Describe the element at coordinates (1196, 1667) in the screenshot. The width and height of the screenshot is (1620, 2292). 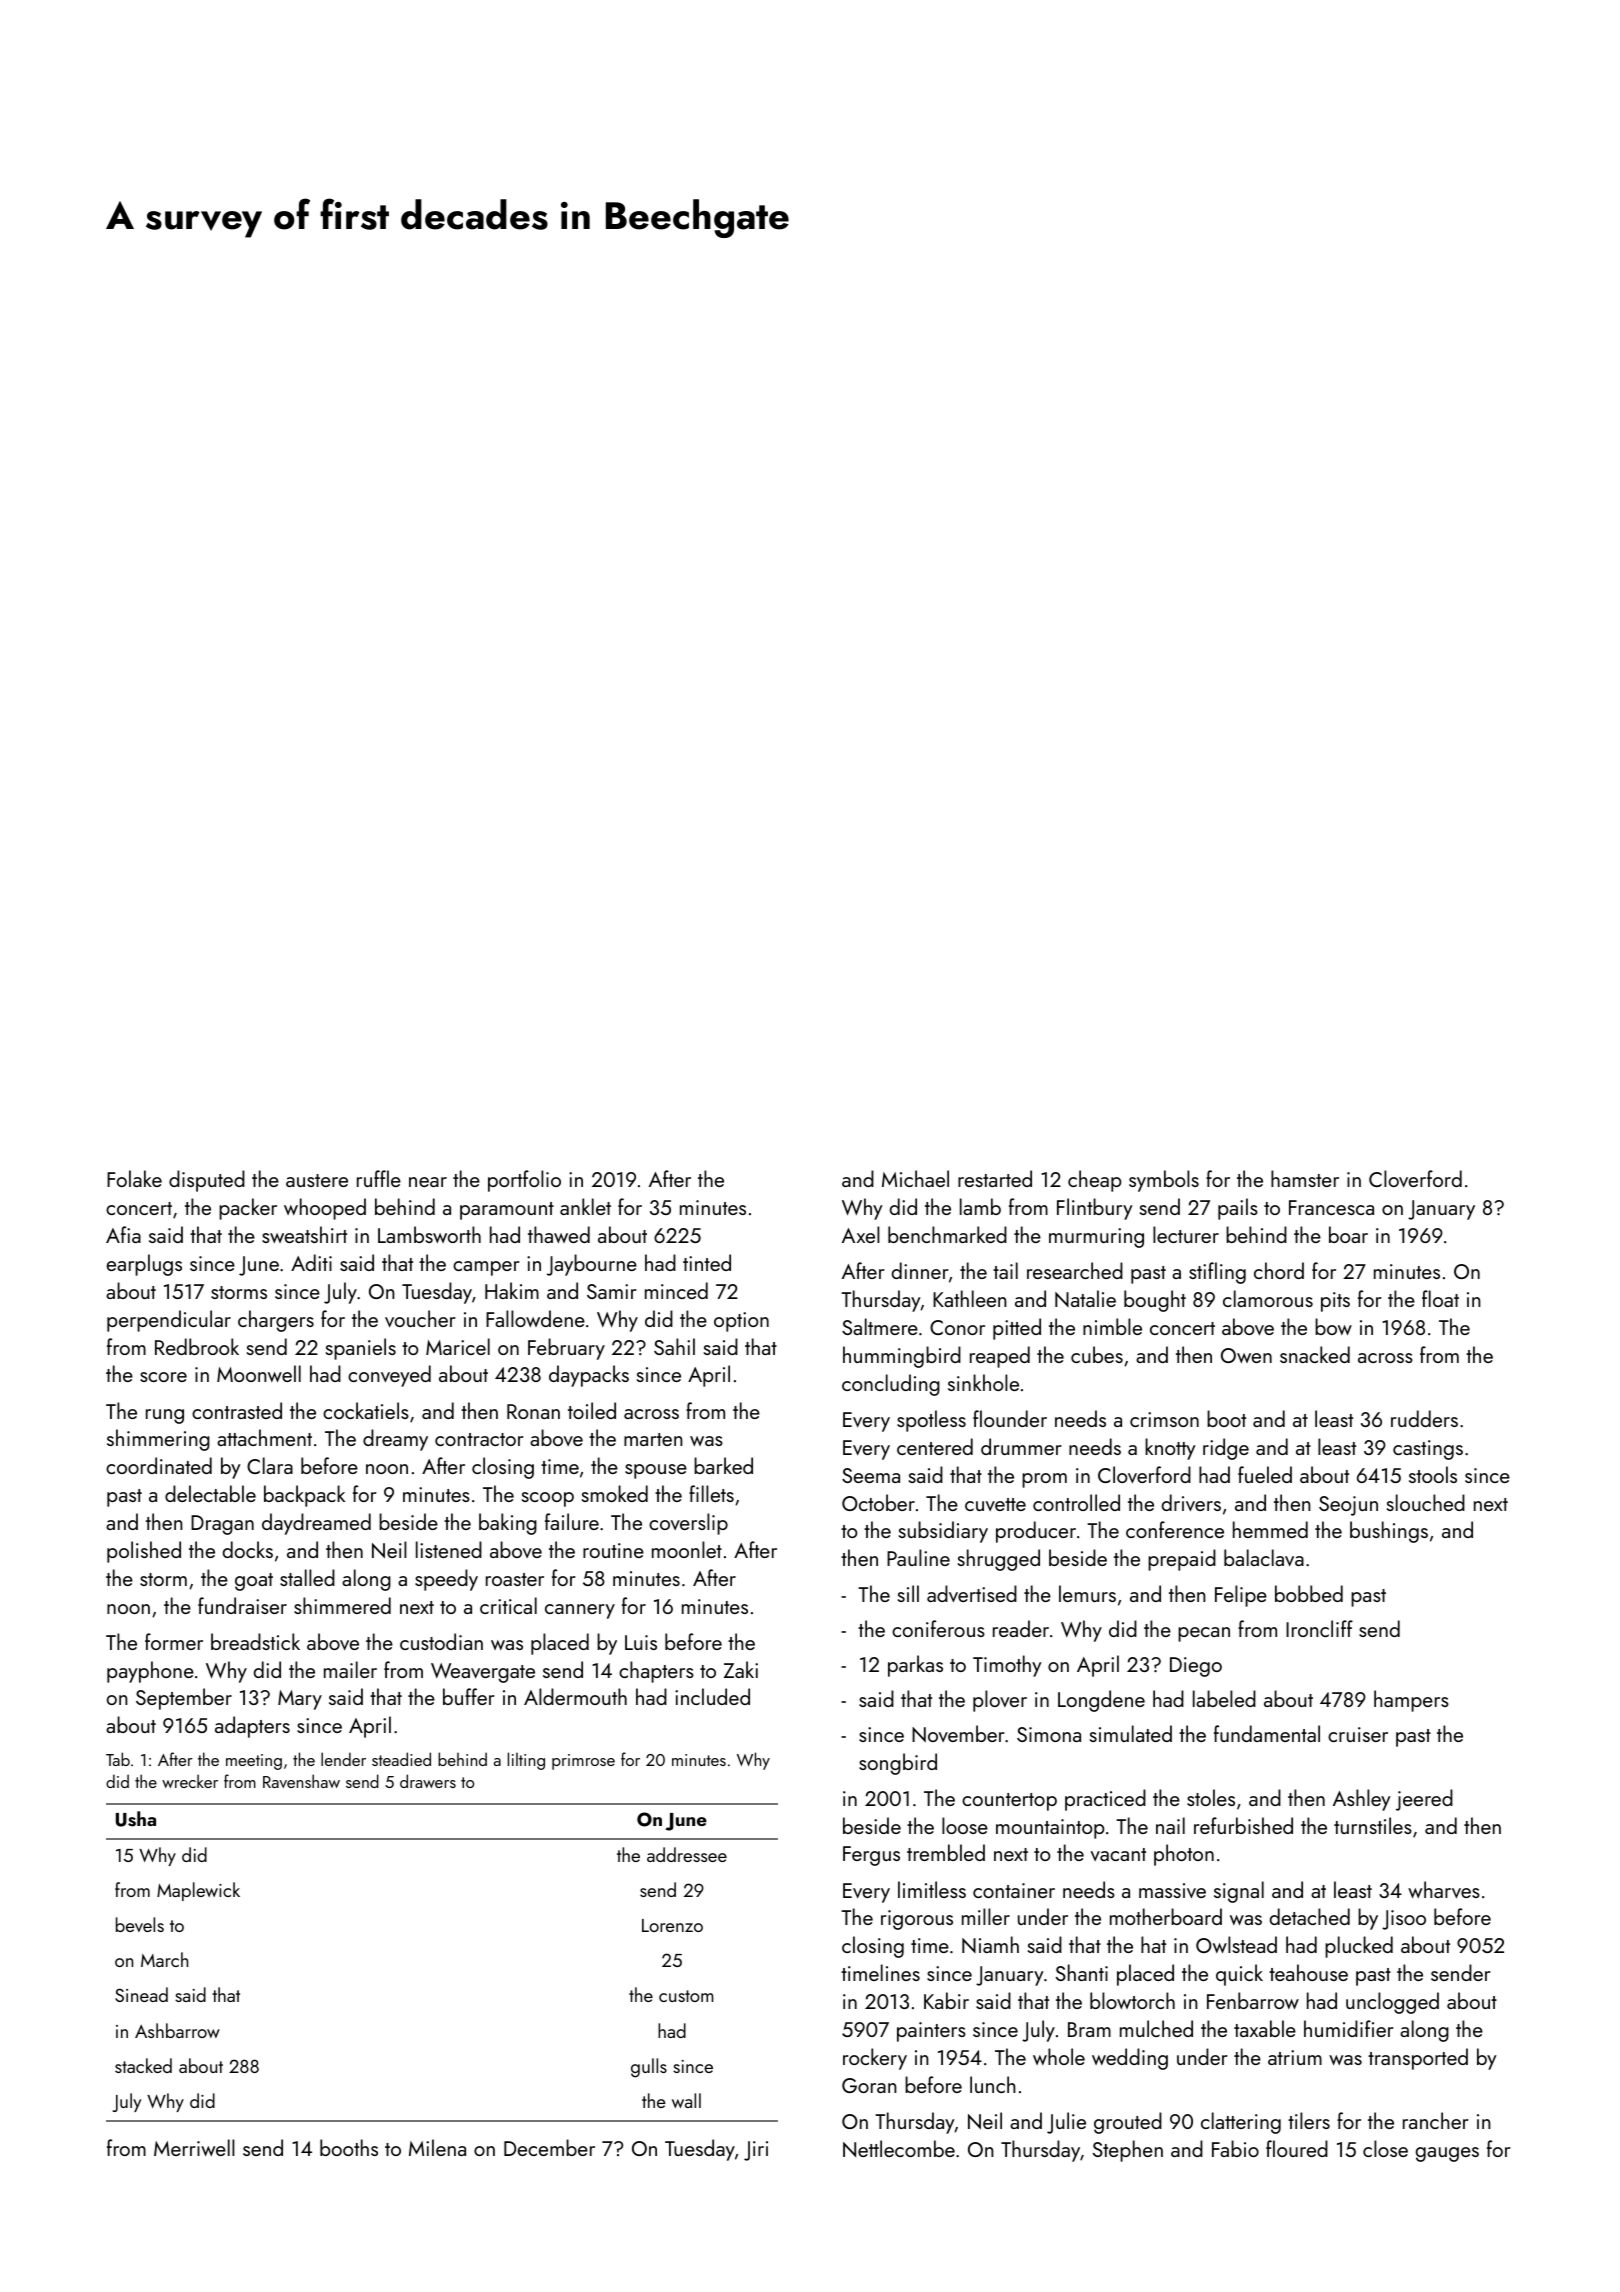
I see `Diego` at that location.
